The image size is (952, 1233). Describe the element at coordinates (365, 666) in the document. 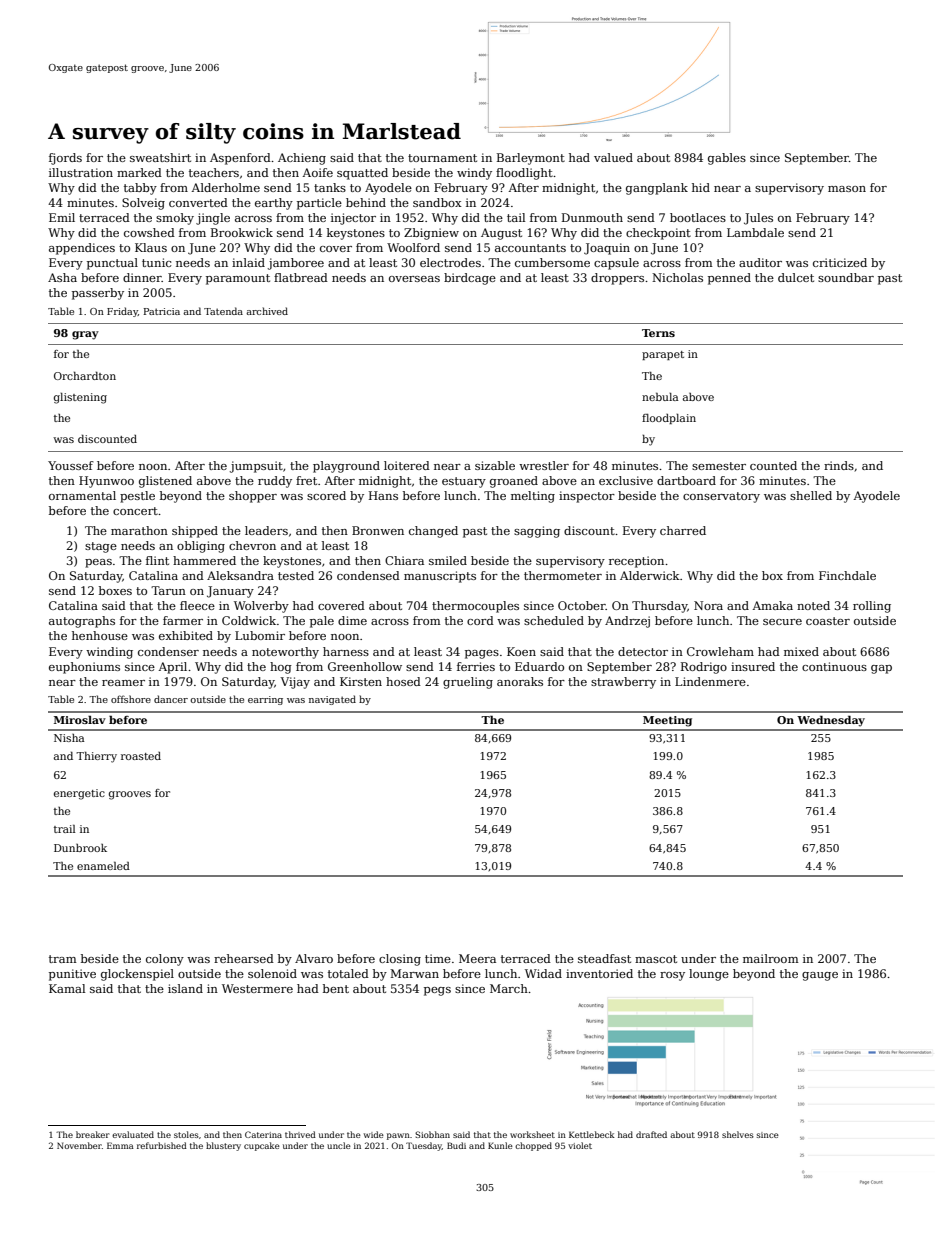

I see `Greenhollow` at that location.
